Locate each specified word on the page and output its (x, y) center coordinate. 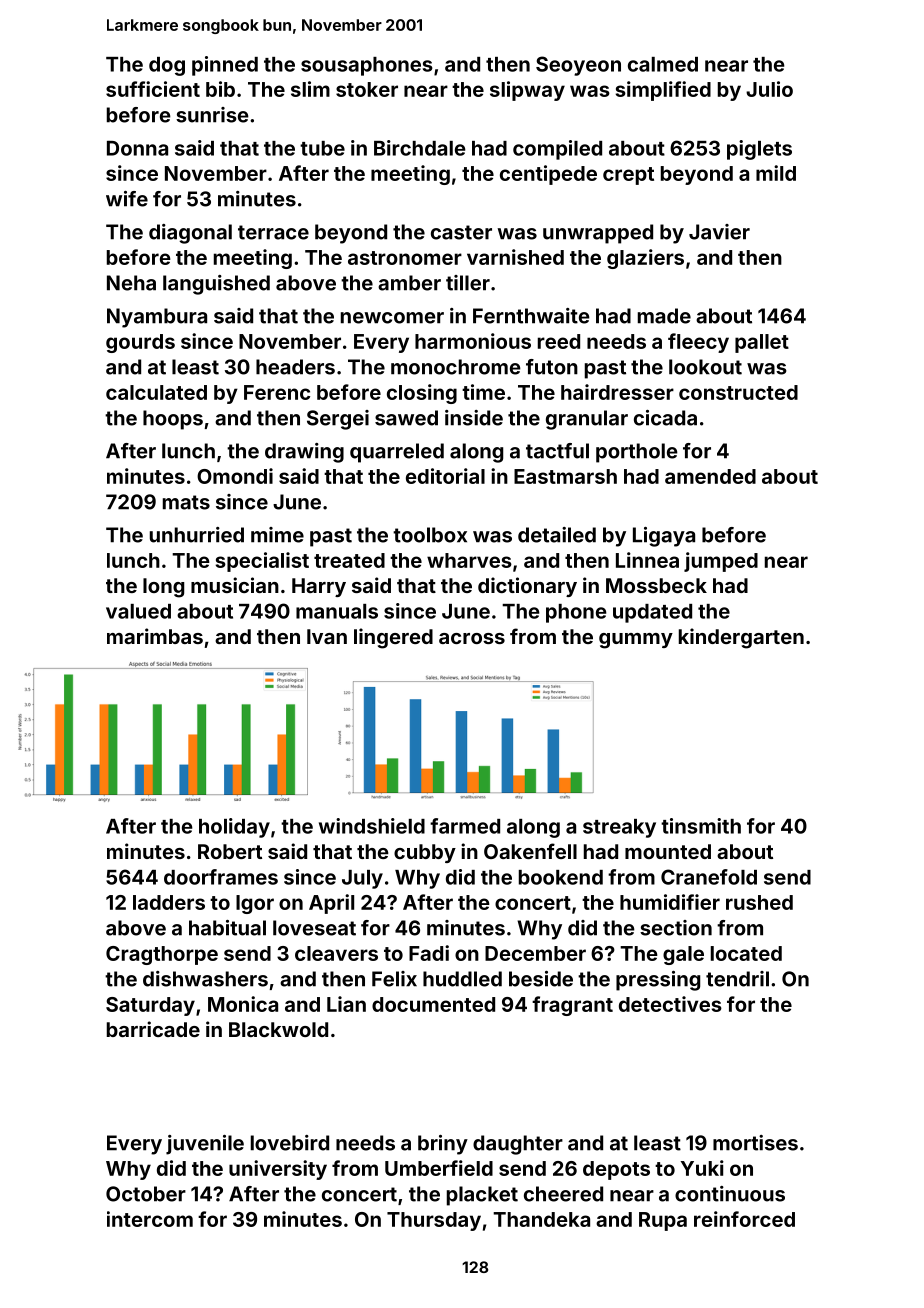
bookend (561, 877)
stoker (367, 89)
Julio (769, 89)
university (278, 1170)
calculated (156, 392)
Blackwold (278, 1029)
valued (138, 611)
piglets (759, 150)
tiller (468, 283)
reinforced (744, 1219)
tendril (737, 979)
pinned (225, 66)
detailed (557, 535)
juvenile (205, 1145)
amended (710, 476)
